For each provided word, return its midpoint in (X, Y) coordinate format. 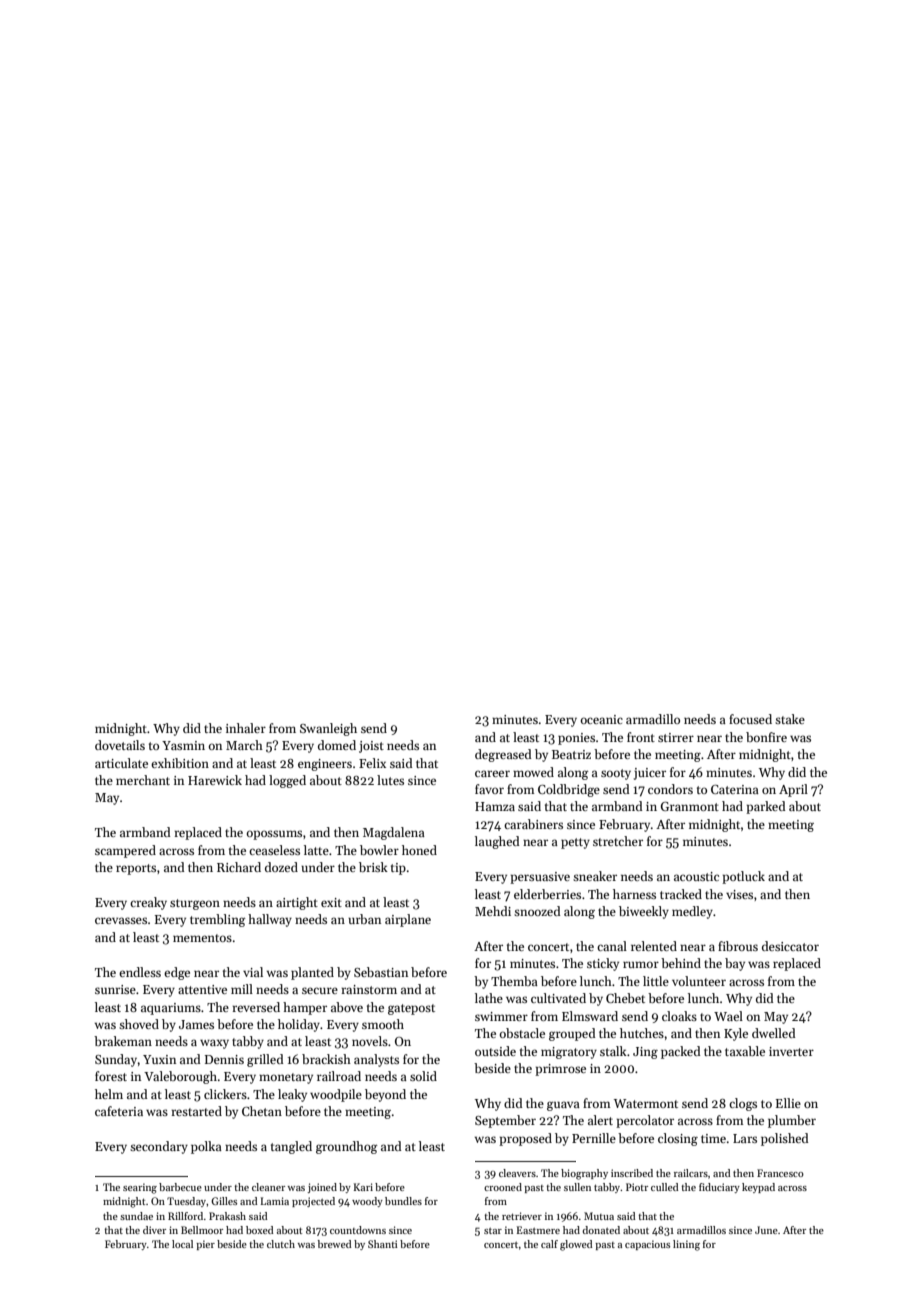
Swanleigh (328, 729)
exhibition (180, 763)
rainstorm (369, 989)
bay (735, 964)
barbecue (180, 1187)
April (793, 790)
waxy (214, 1044)
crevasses (121, 920)
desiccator (790, 946)
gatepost (411, 1009)
